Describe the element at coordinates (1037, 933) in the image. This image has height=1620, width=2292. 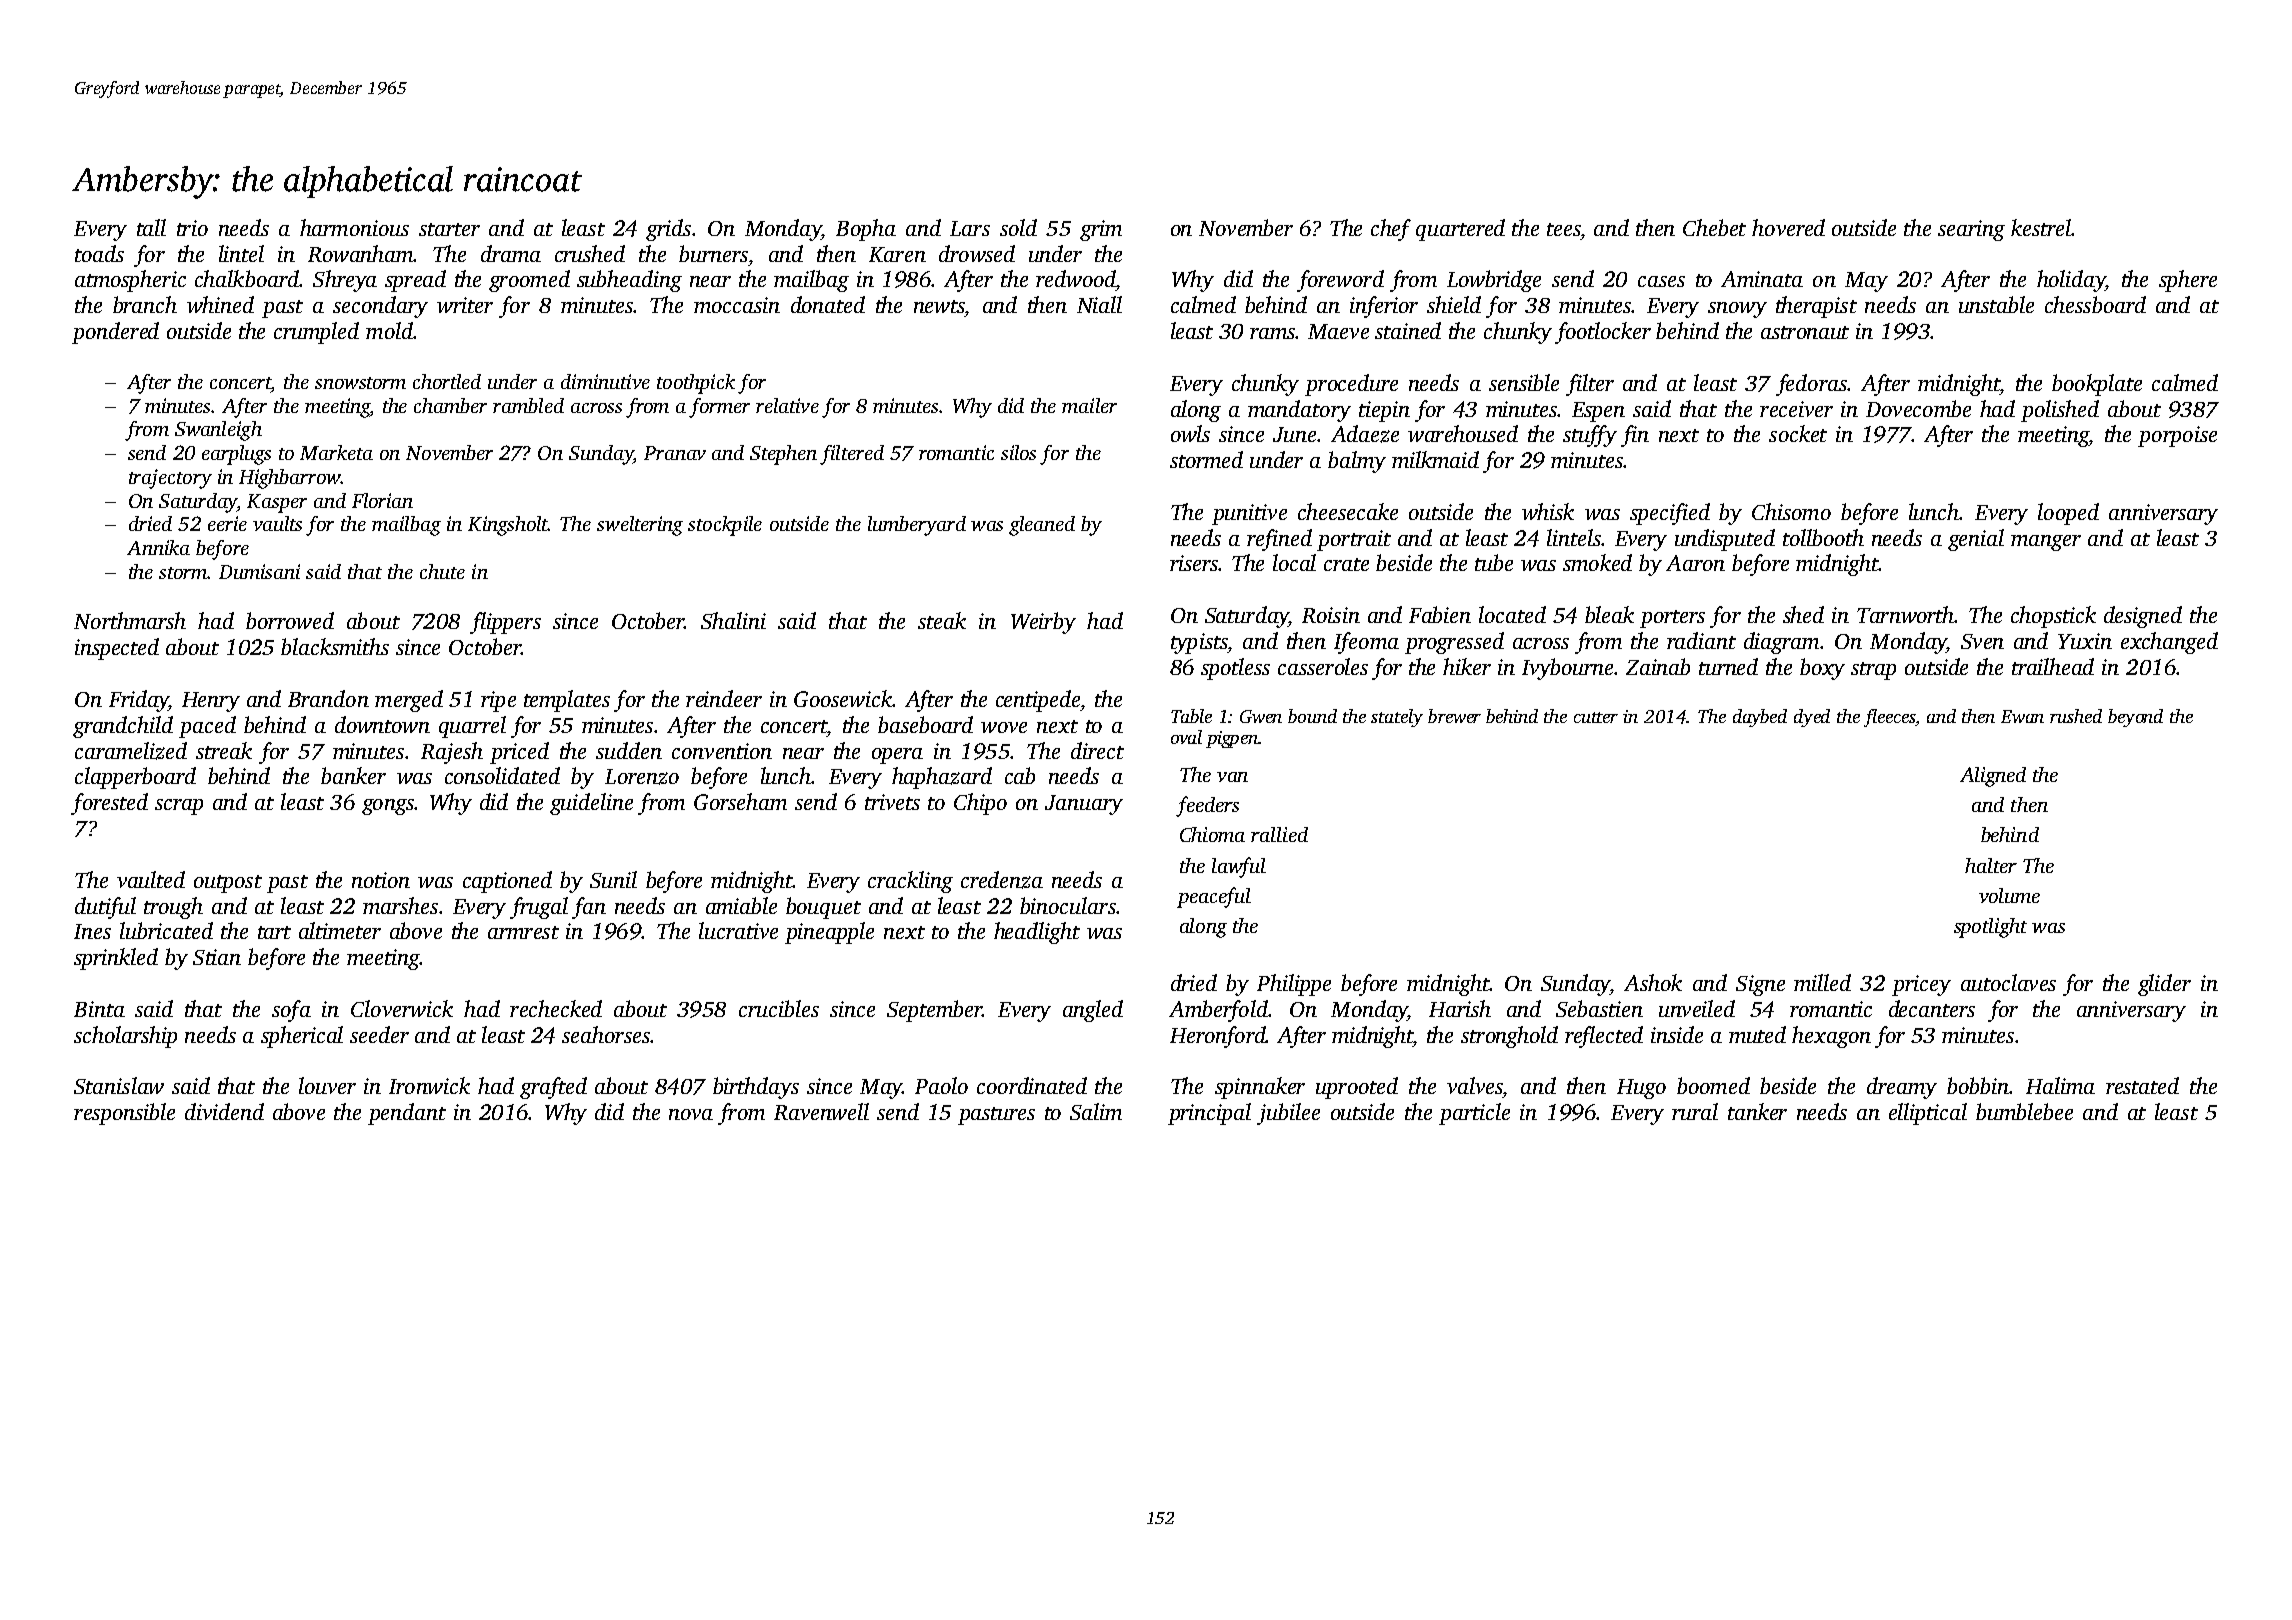
I see `headlight` at that location.
